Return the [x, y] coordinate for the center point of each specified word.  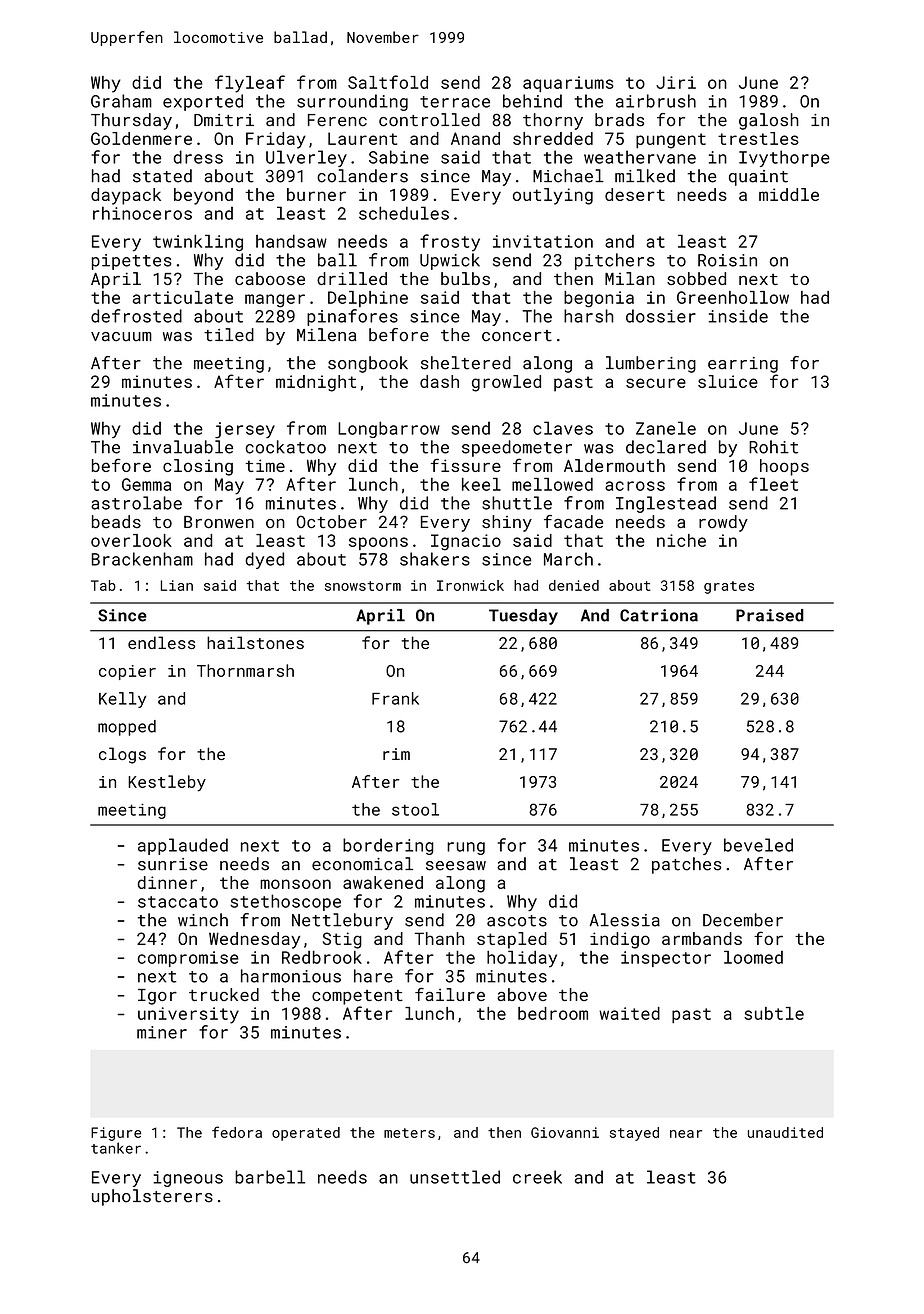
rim [396, 754]
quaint [758, 178]
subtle [774, 1013]
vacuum [121, 337]
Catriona [659, 615]
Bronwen [219, 522]
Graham [121, 101]
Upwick [450, 261]
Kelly [122, 700]
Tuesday [523, 617]
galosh [769, 121]
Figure [116, 1134]
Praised [770, 615]
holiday [522, 959]
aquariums [568, 84]
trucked [224, 994]
